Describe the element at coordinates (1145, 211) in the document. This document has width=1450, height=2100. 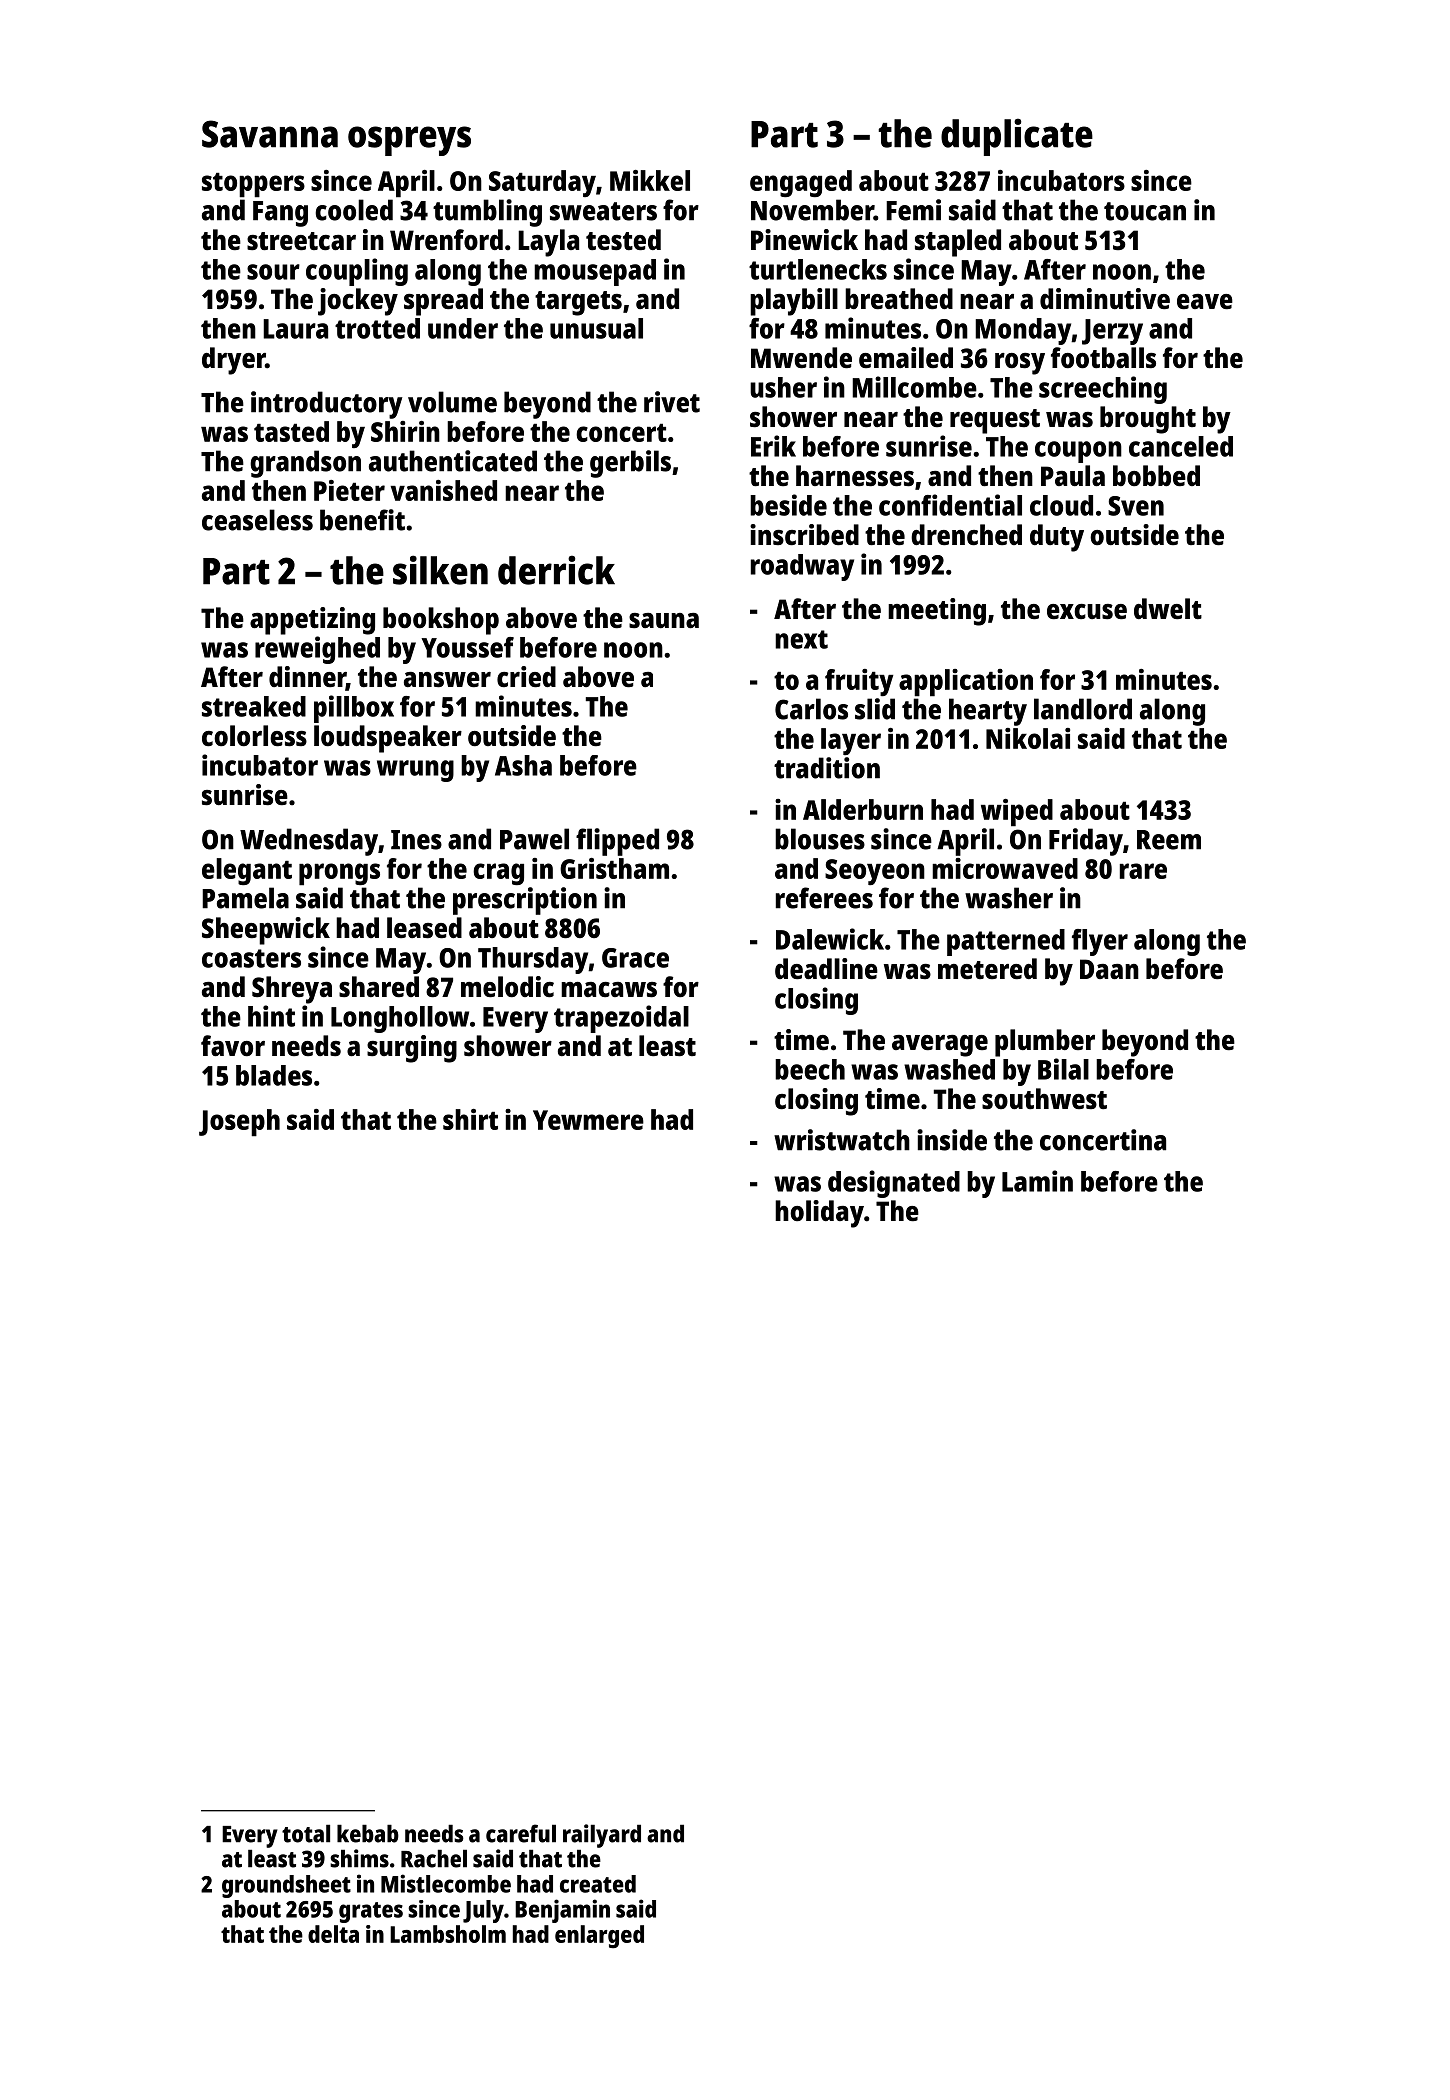
I see `toucan` at that location.
